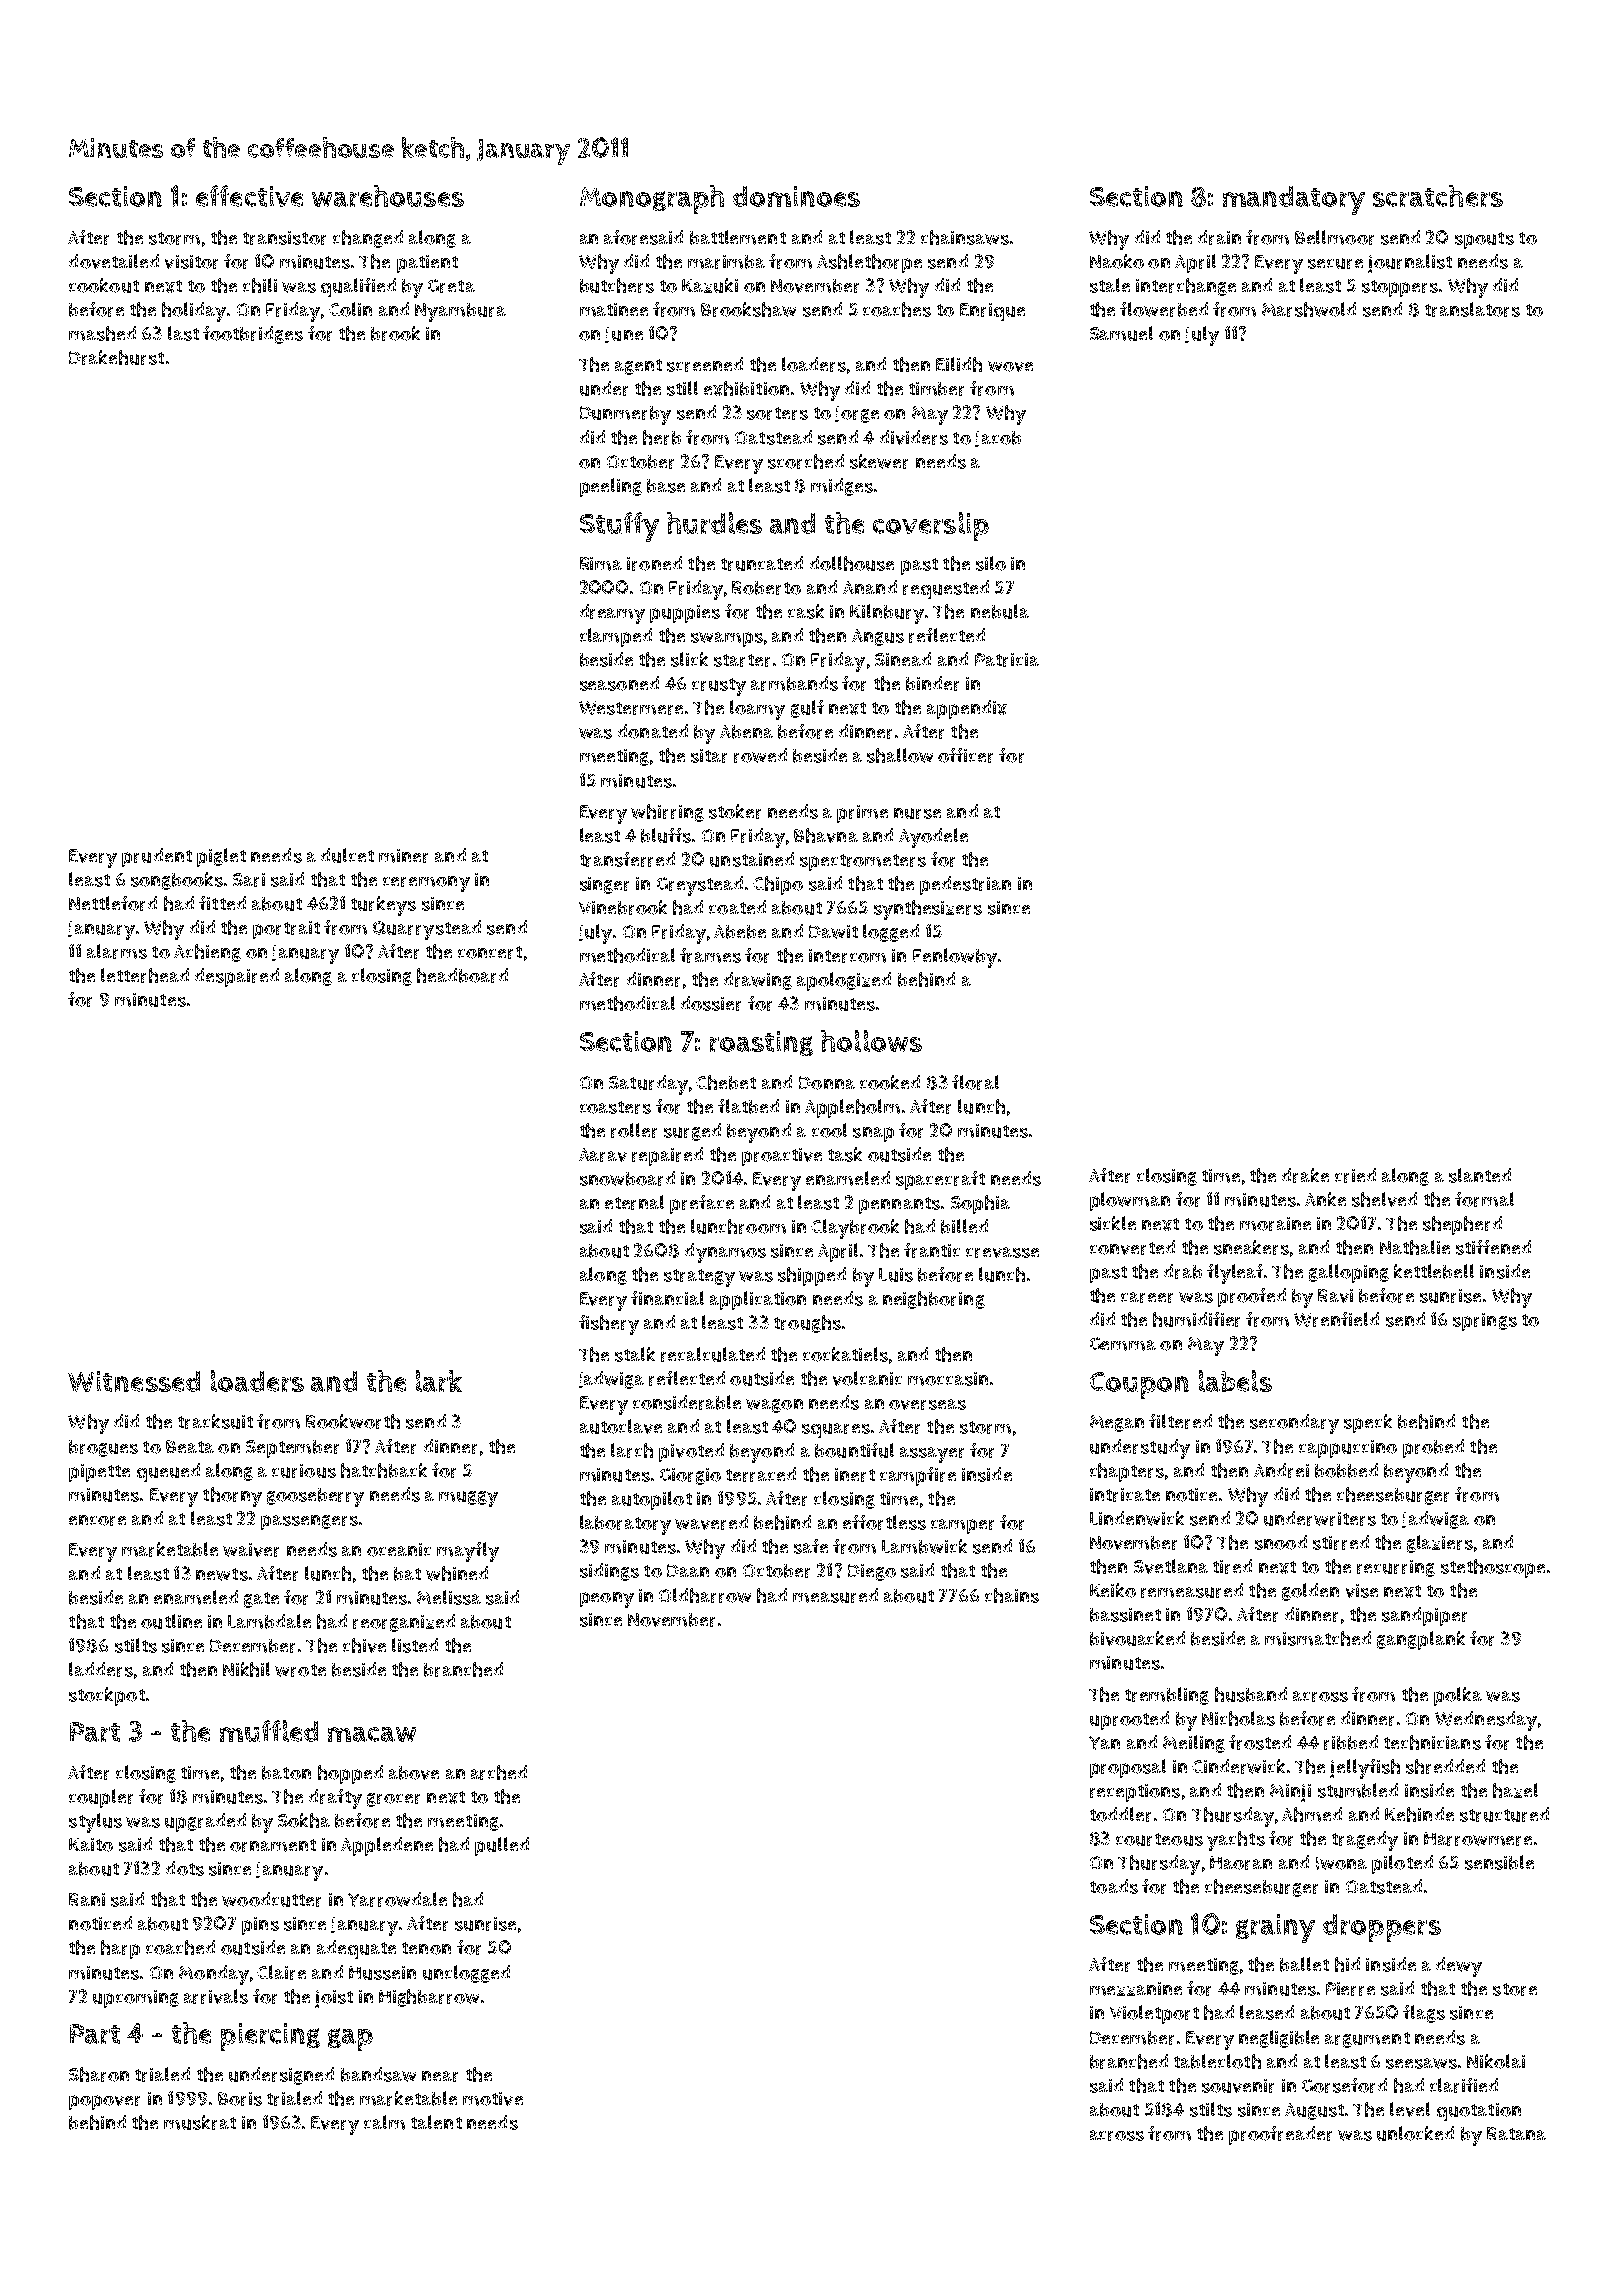 Image resolution: width=1620 pixels, height=2292 pixels. Describe the element at coordinates (1294, 200) in the screenshot. I see `mandatory` at that location.
